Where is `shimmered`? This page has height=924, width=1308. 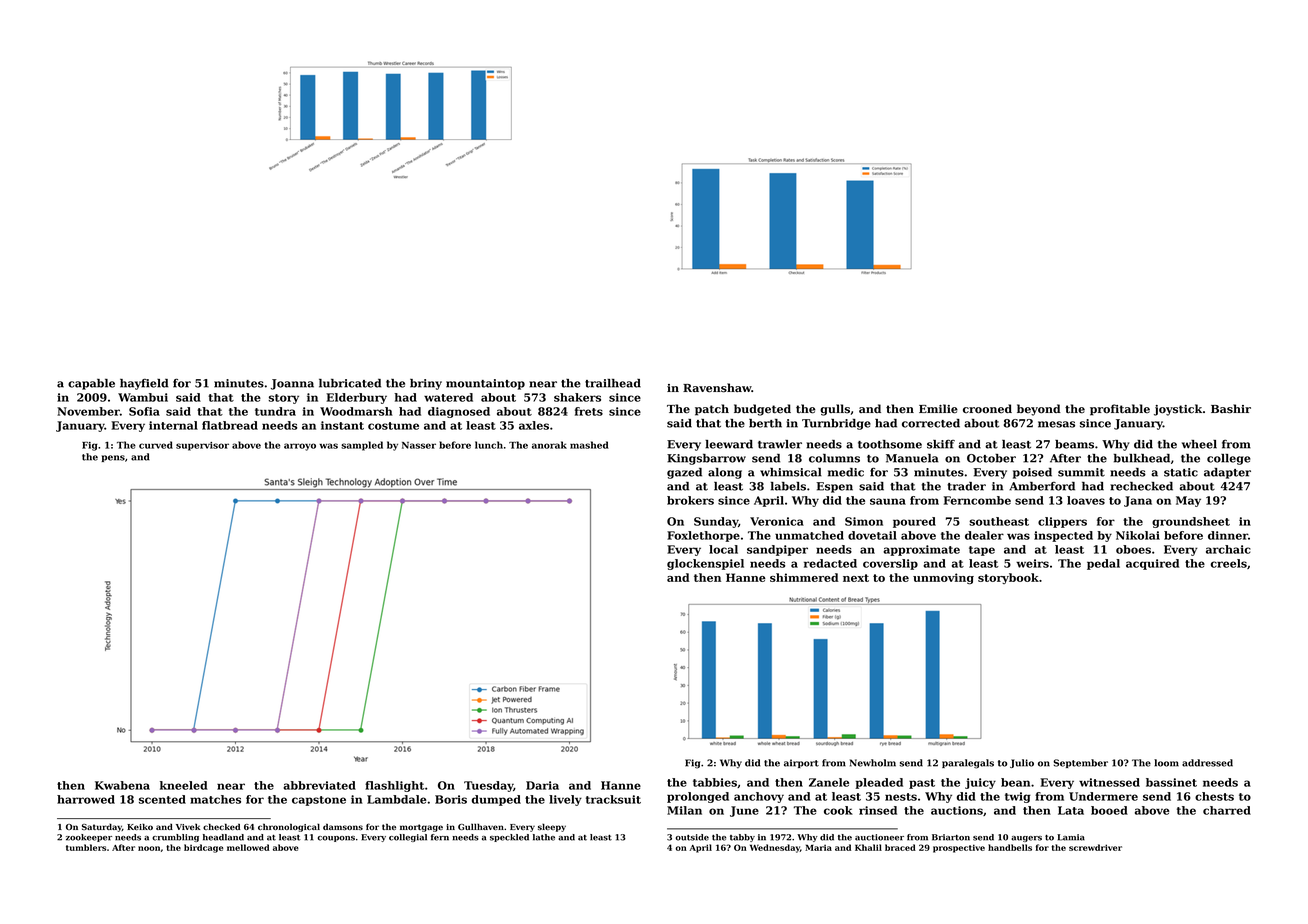 shimmered is located at coordinates (804, 577).
